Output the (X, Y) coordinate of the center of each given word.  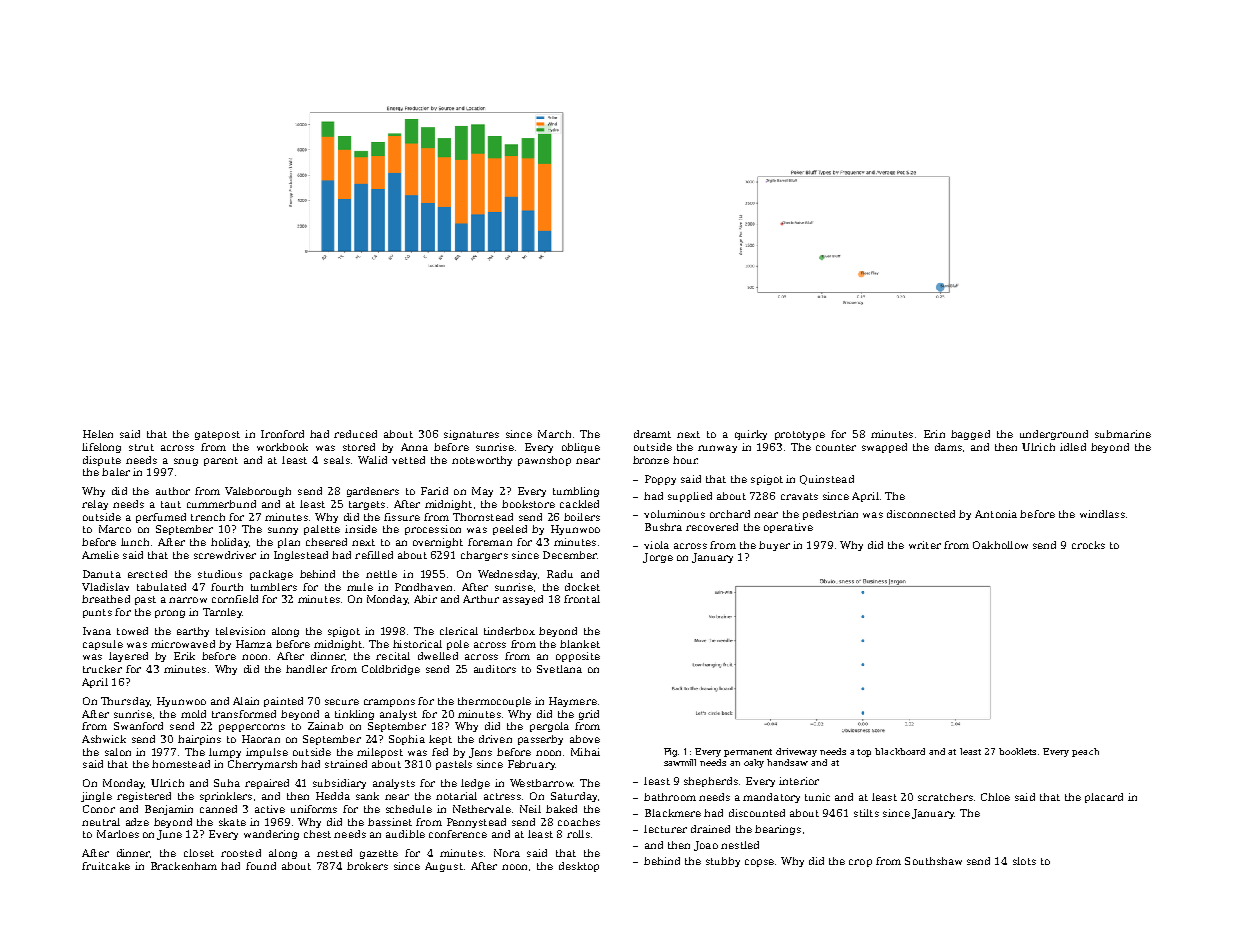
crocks (1088, 545)
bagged (970, 435)
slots (1024, 861)
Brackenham (184, 866)
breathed (106, 599)
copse (759, 863)
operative (788, 528)
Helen (98, 434)
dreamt (652, 434)
